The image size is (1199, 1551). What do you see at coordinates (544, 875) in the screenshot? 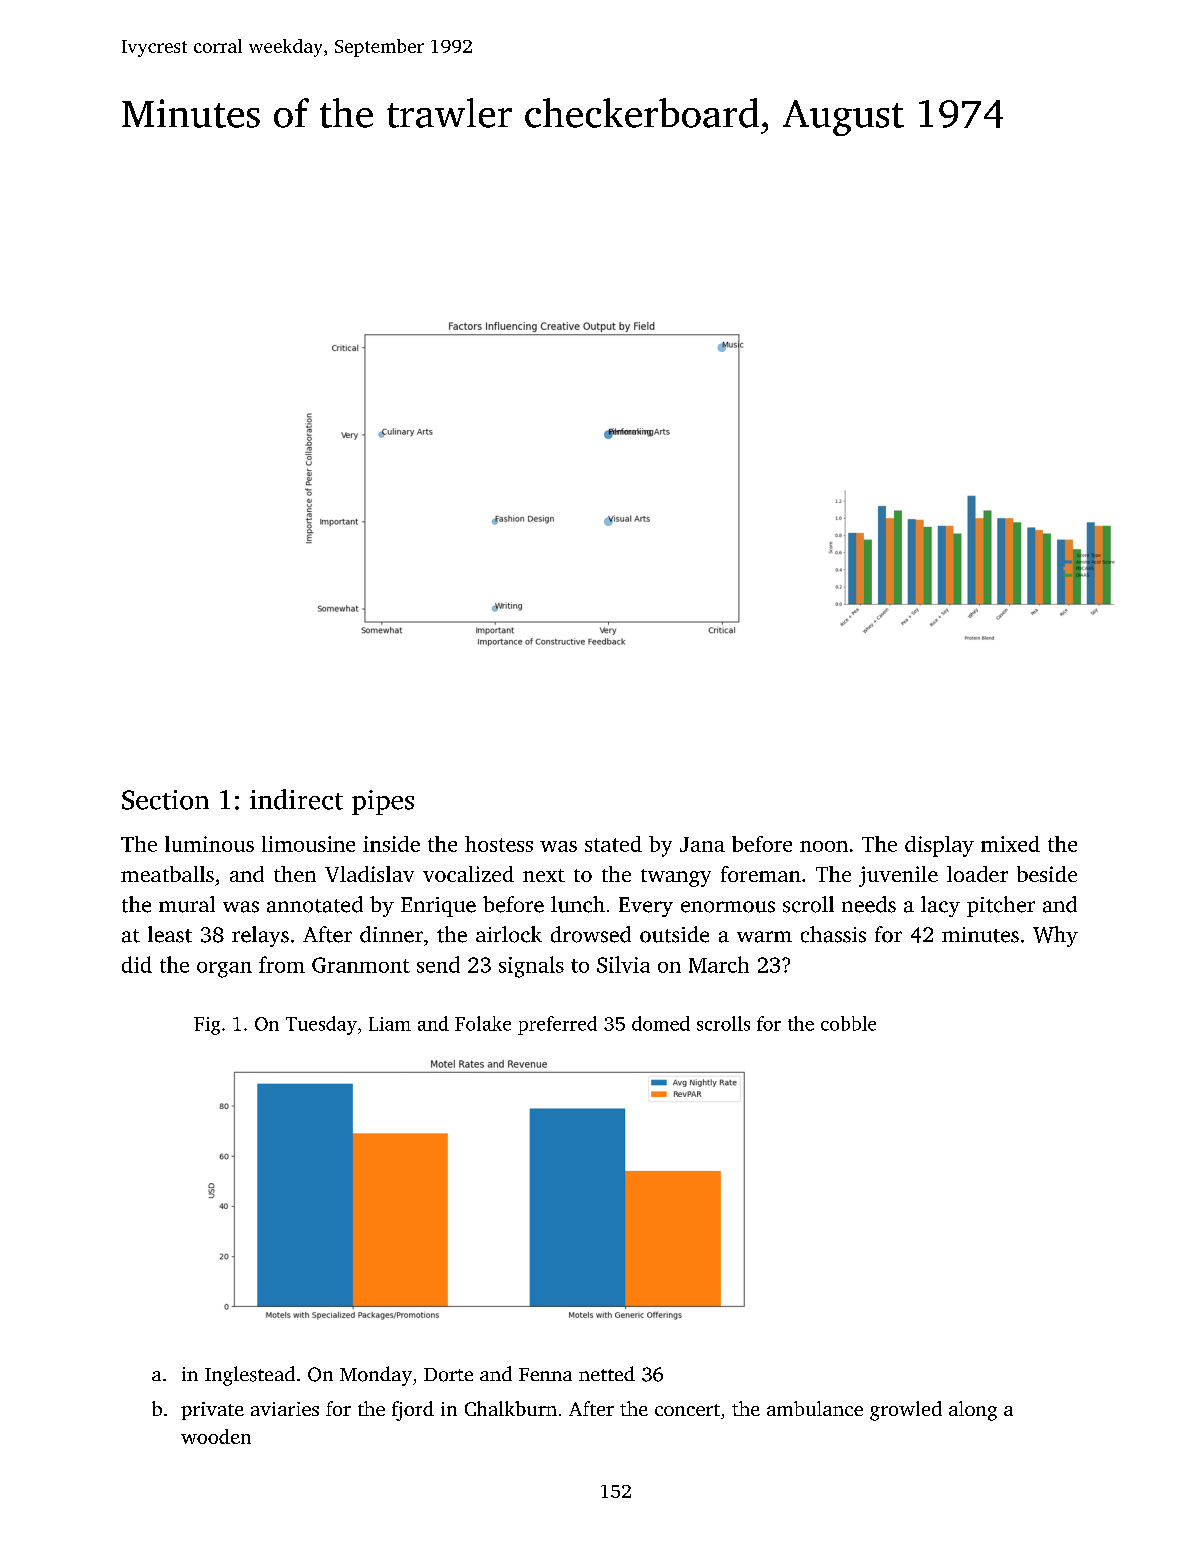
I see `next` at bounding box center [544, 875].
